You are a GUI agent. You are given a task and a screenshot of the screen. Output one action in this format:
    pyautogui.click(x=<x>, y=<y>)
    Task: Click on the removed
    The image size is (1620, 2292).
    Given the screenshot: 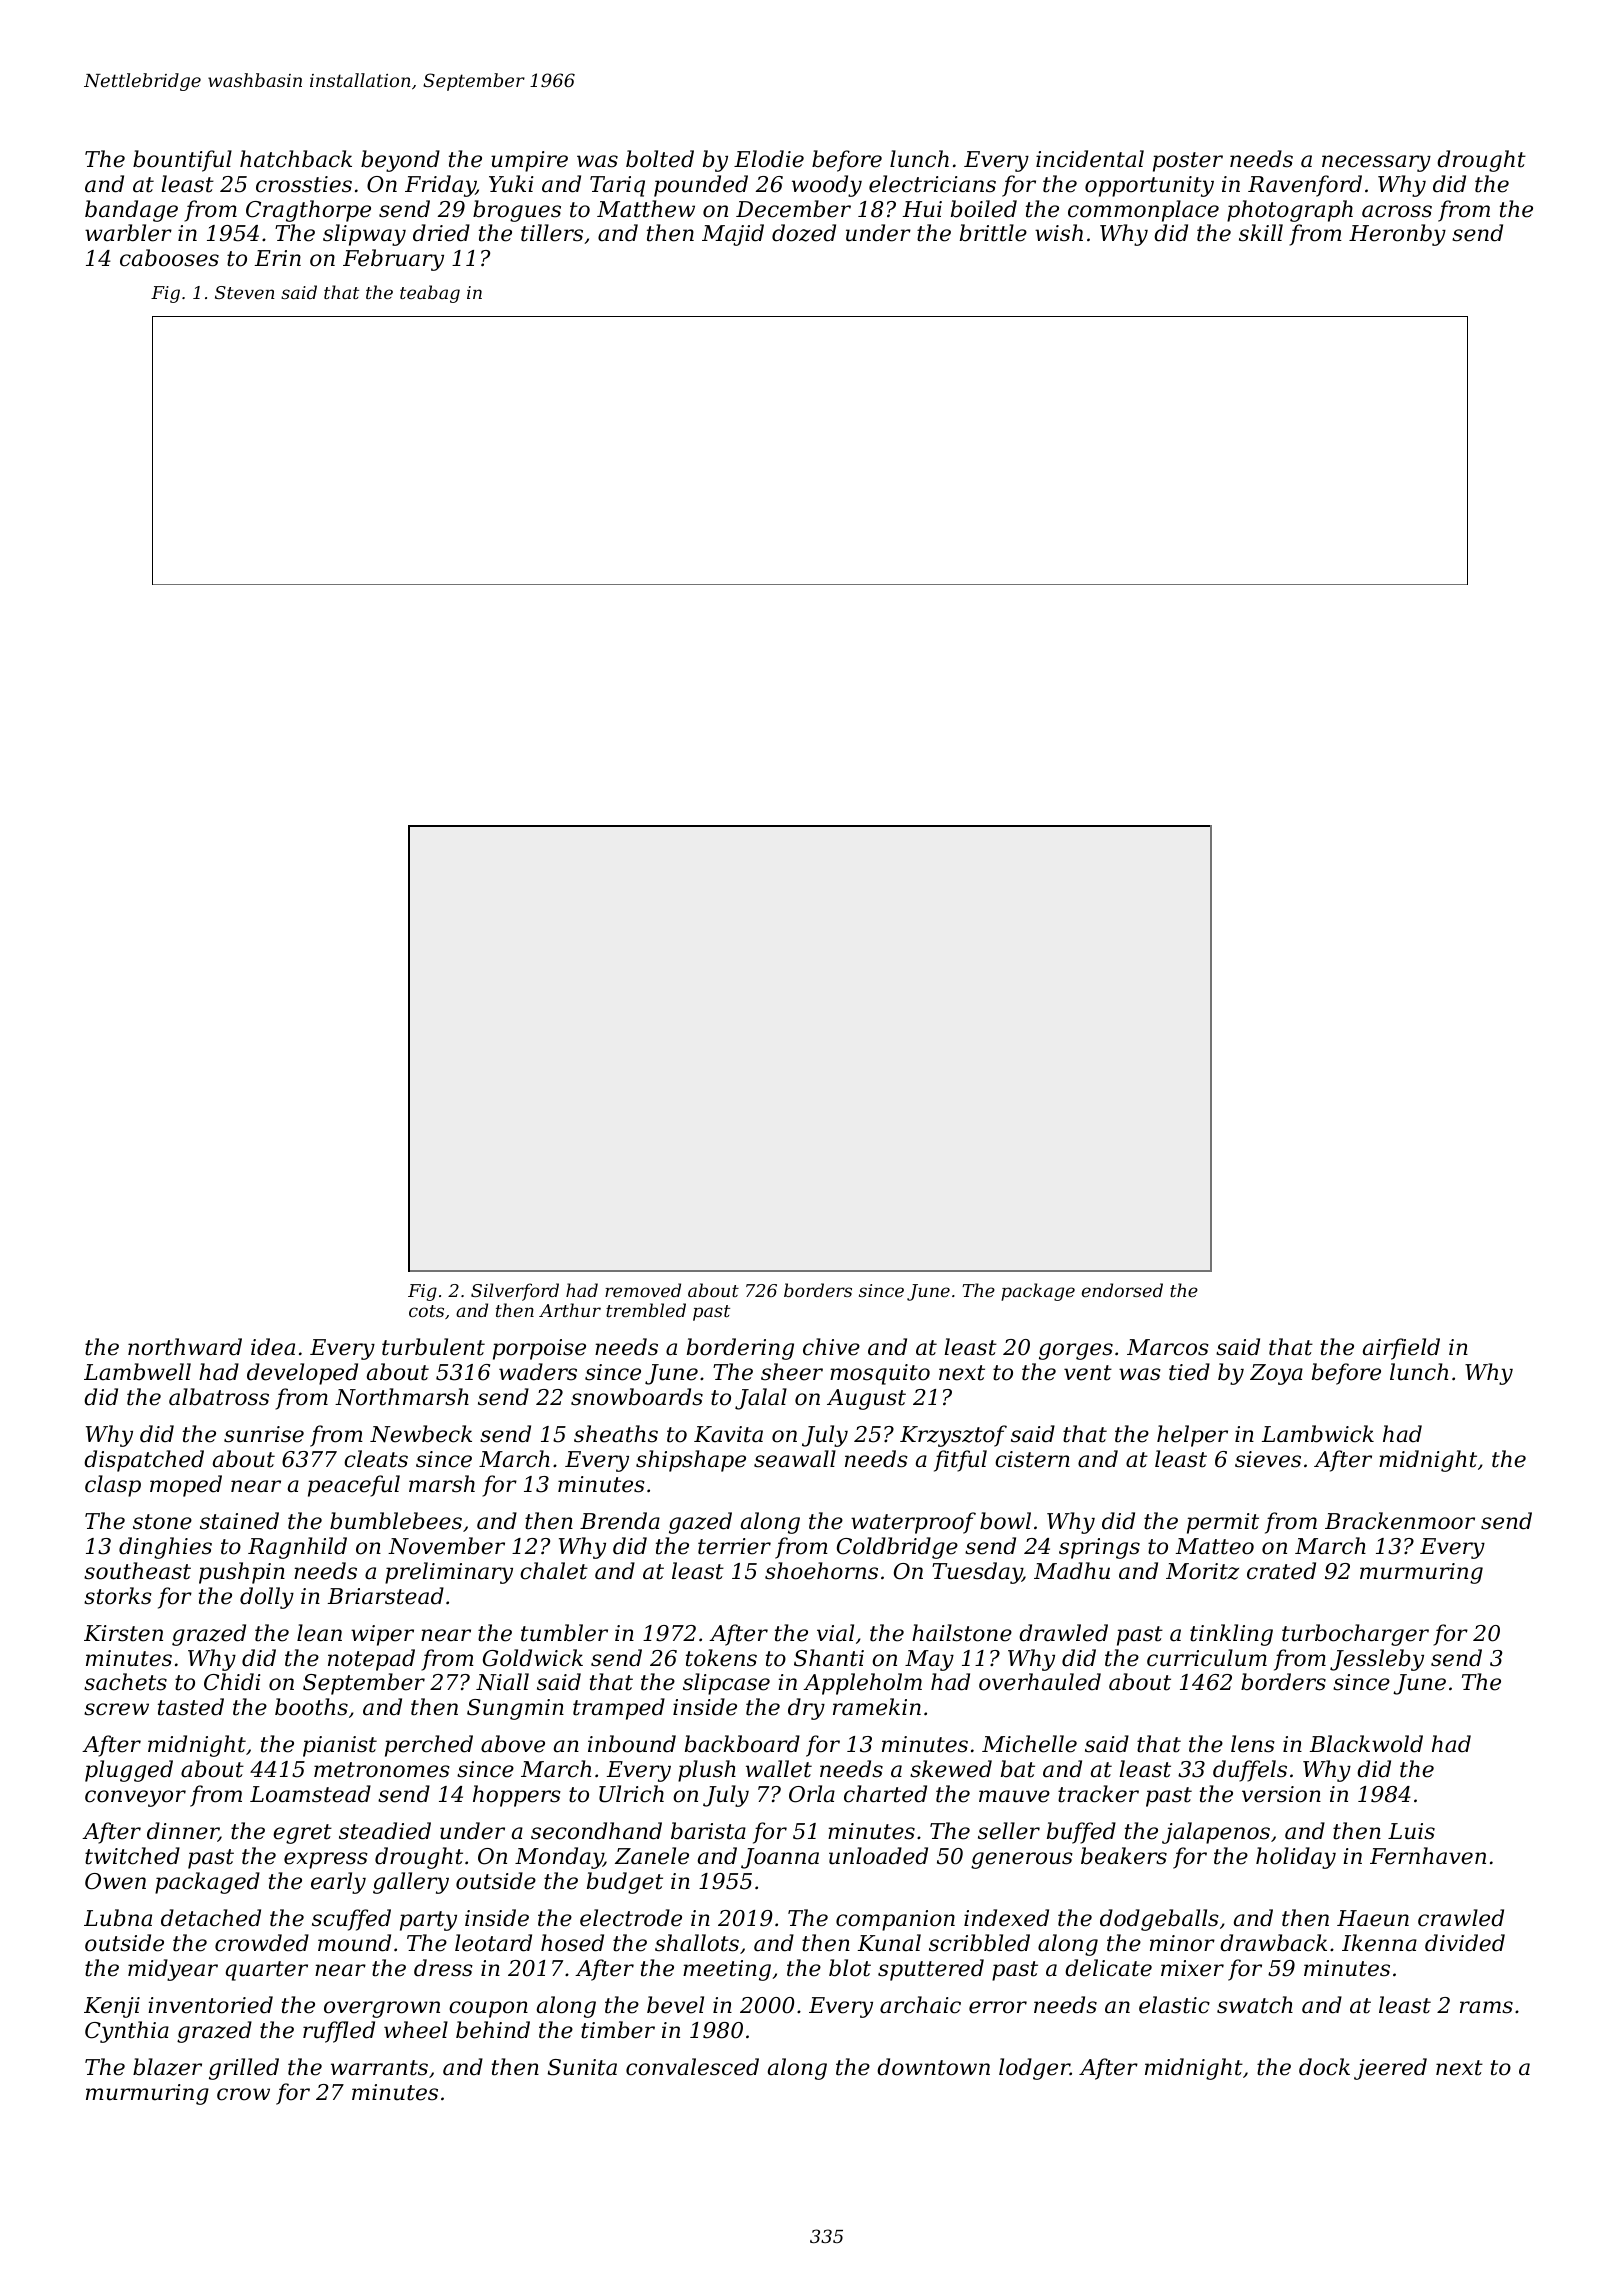 What is the action you would take?
    pyautogui.click(x=643, y=1290)
